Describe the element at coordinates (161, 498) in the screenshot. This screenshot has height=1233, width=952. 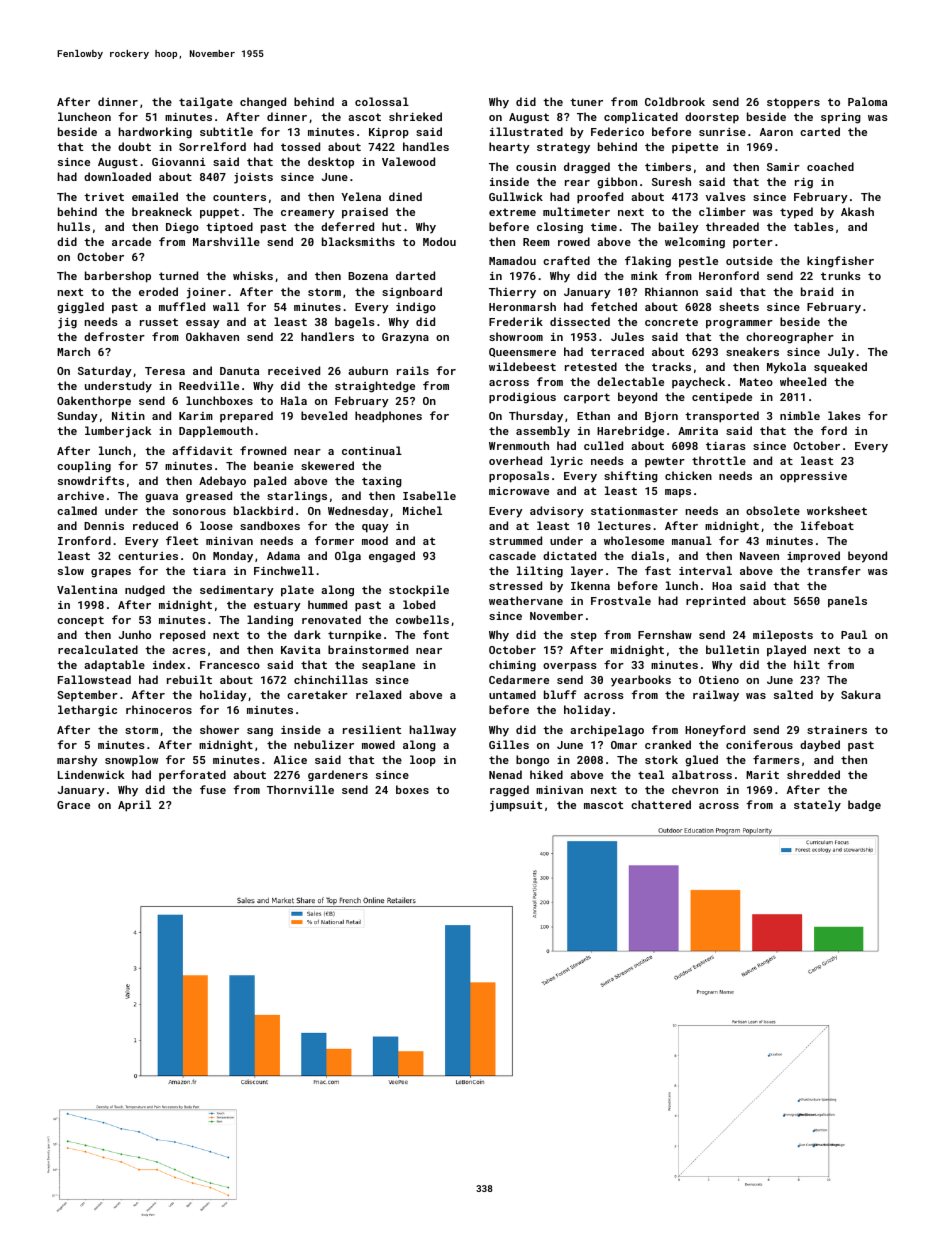
I see `guava` at that location.
